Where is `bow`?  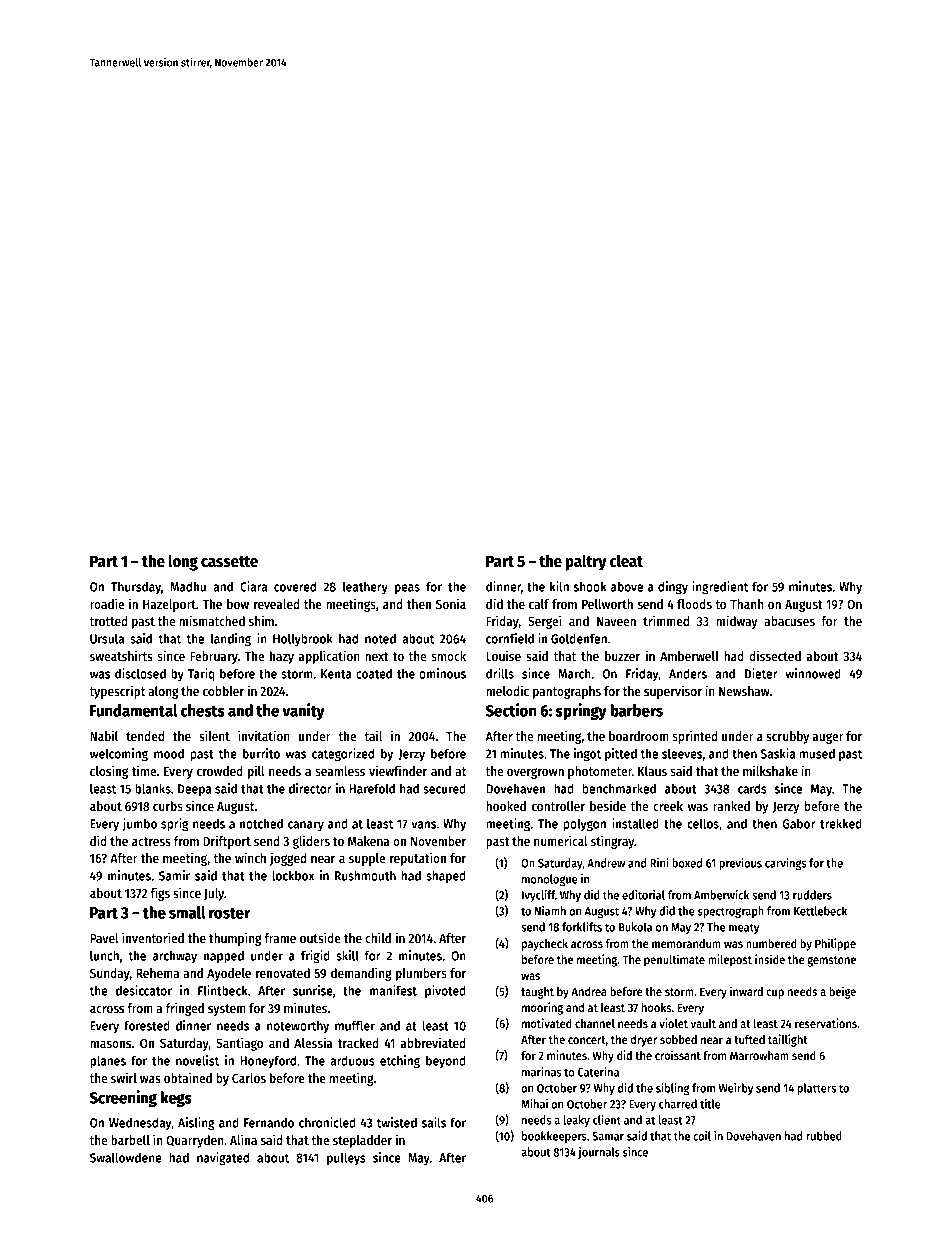
bow is located at coordinates (238, 604).
